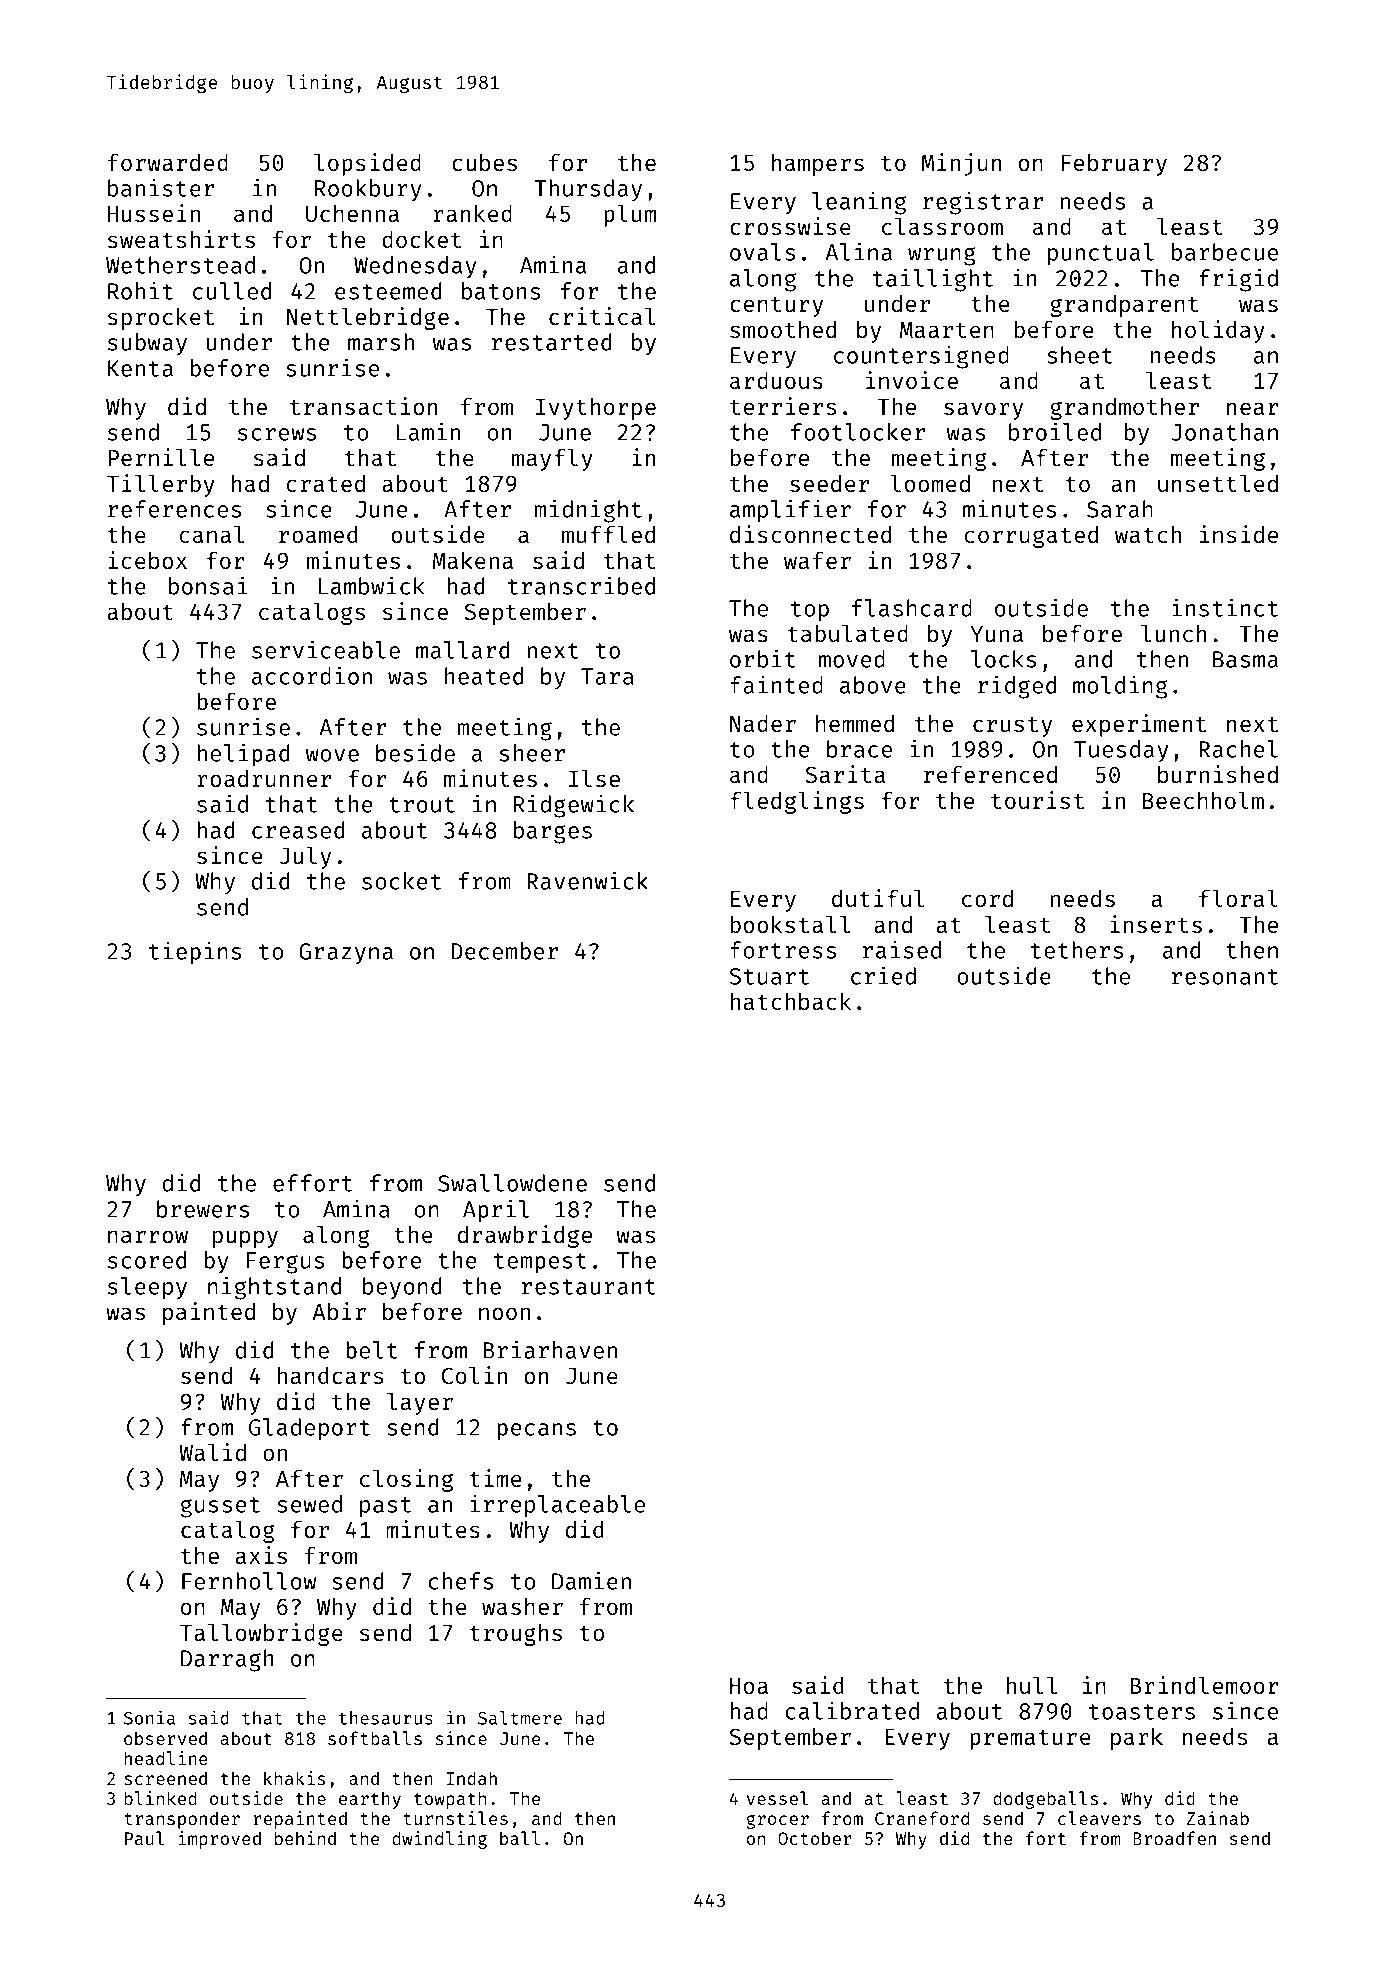 Image resolution: width=1386 pixels, height=1969 pixels. Describe the element at coordinates (776, 684) in the screenshot. I see `fainted` at that location.
